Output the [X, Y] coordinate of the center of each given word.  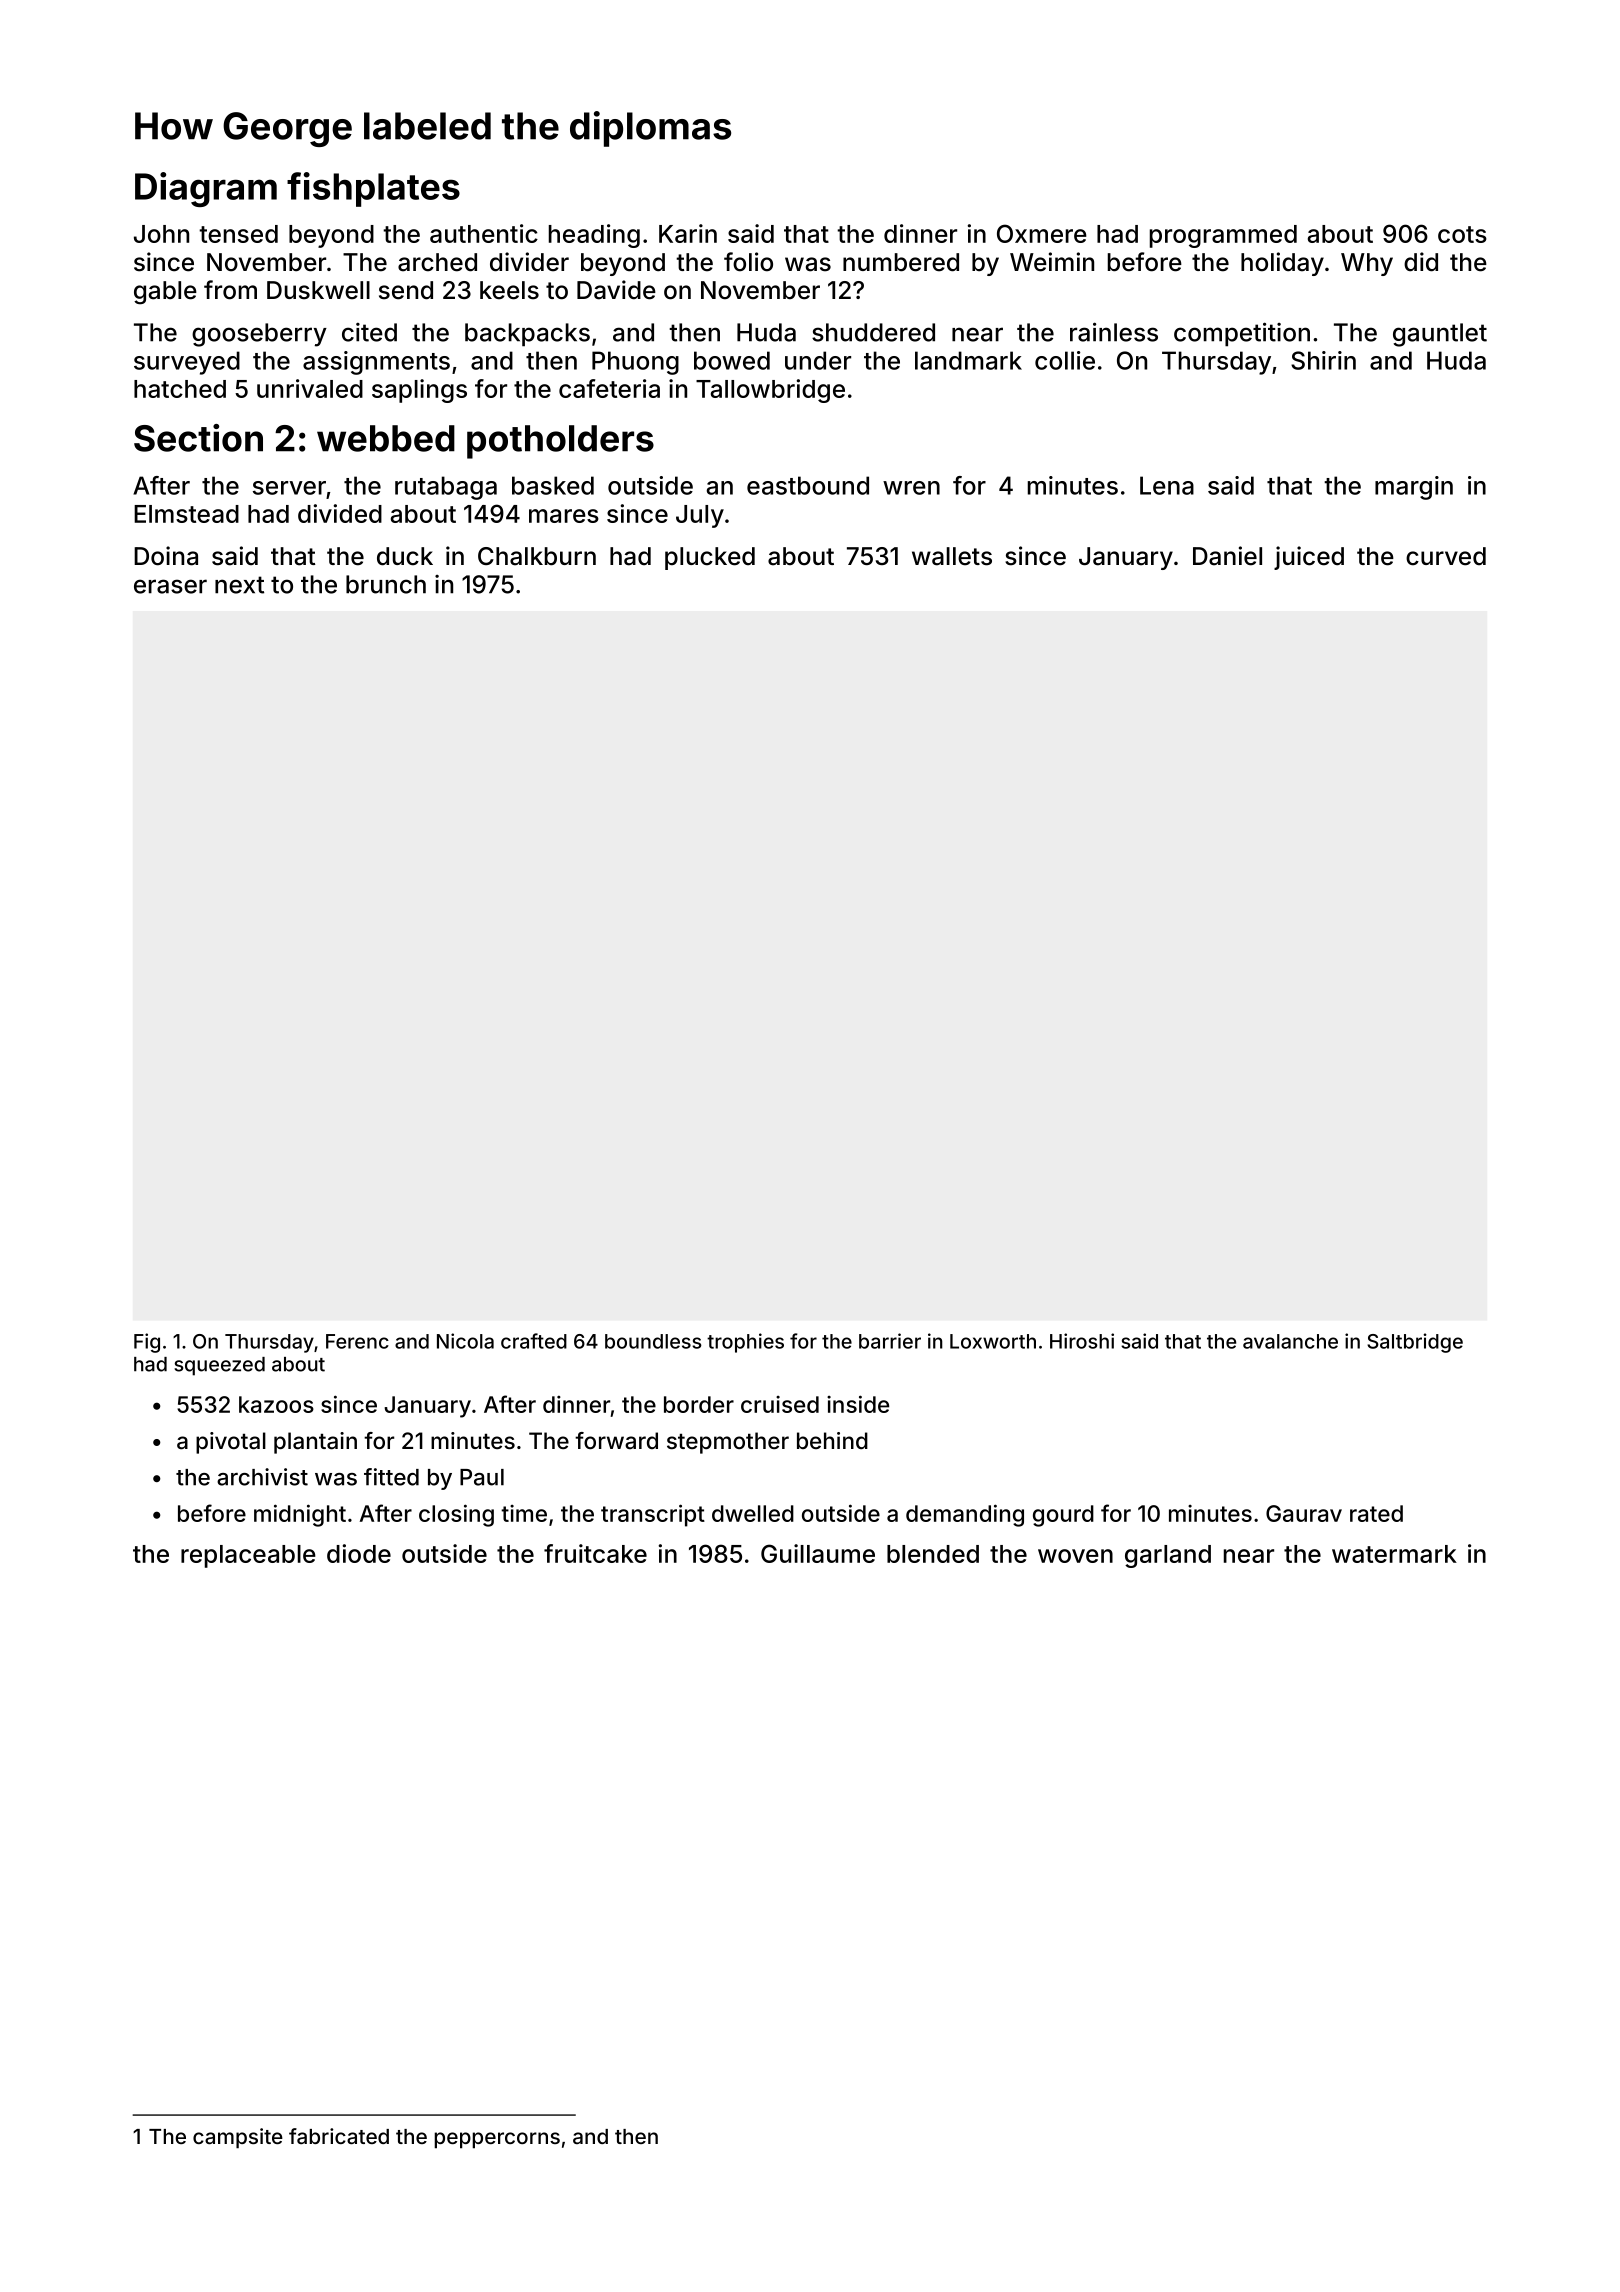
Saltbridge [1415, 1343]
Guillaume [818, 1553]
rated [1376, 1513]
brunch [386, 584]
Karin [688, 233]
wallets [952, 556]
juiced [1309, 558]
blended [933, 1554]
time [524, 1513]
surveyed [187, 363]
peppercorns [497, 2140]
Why [1367, 264]
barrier [890, 1341]
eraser [170, 586]
